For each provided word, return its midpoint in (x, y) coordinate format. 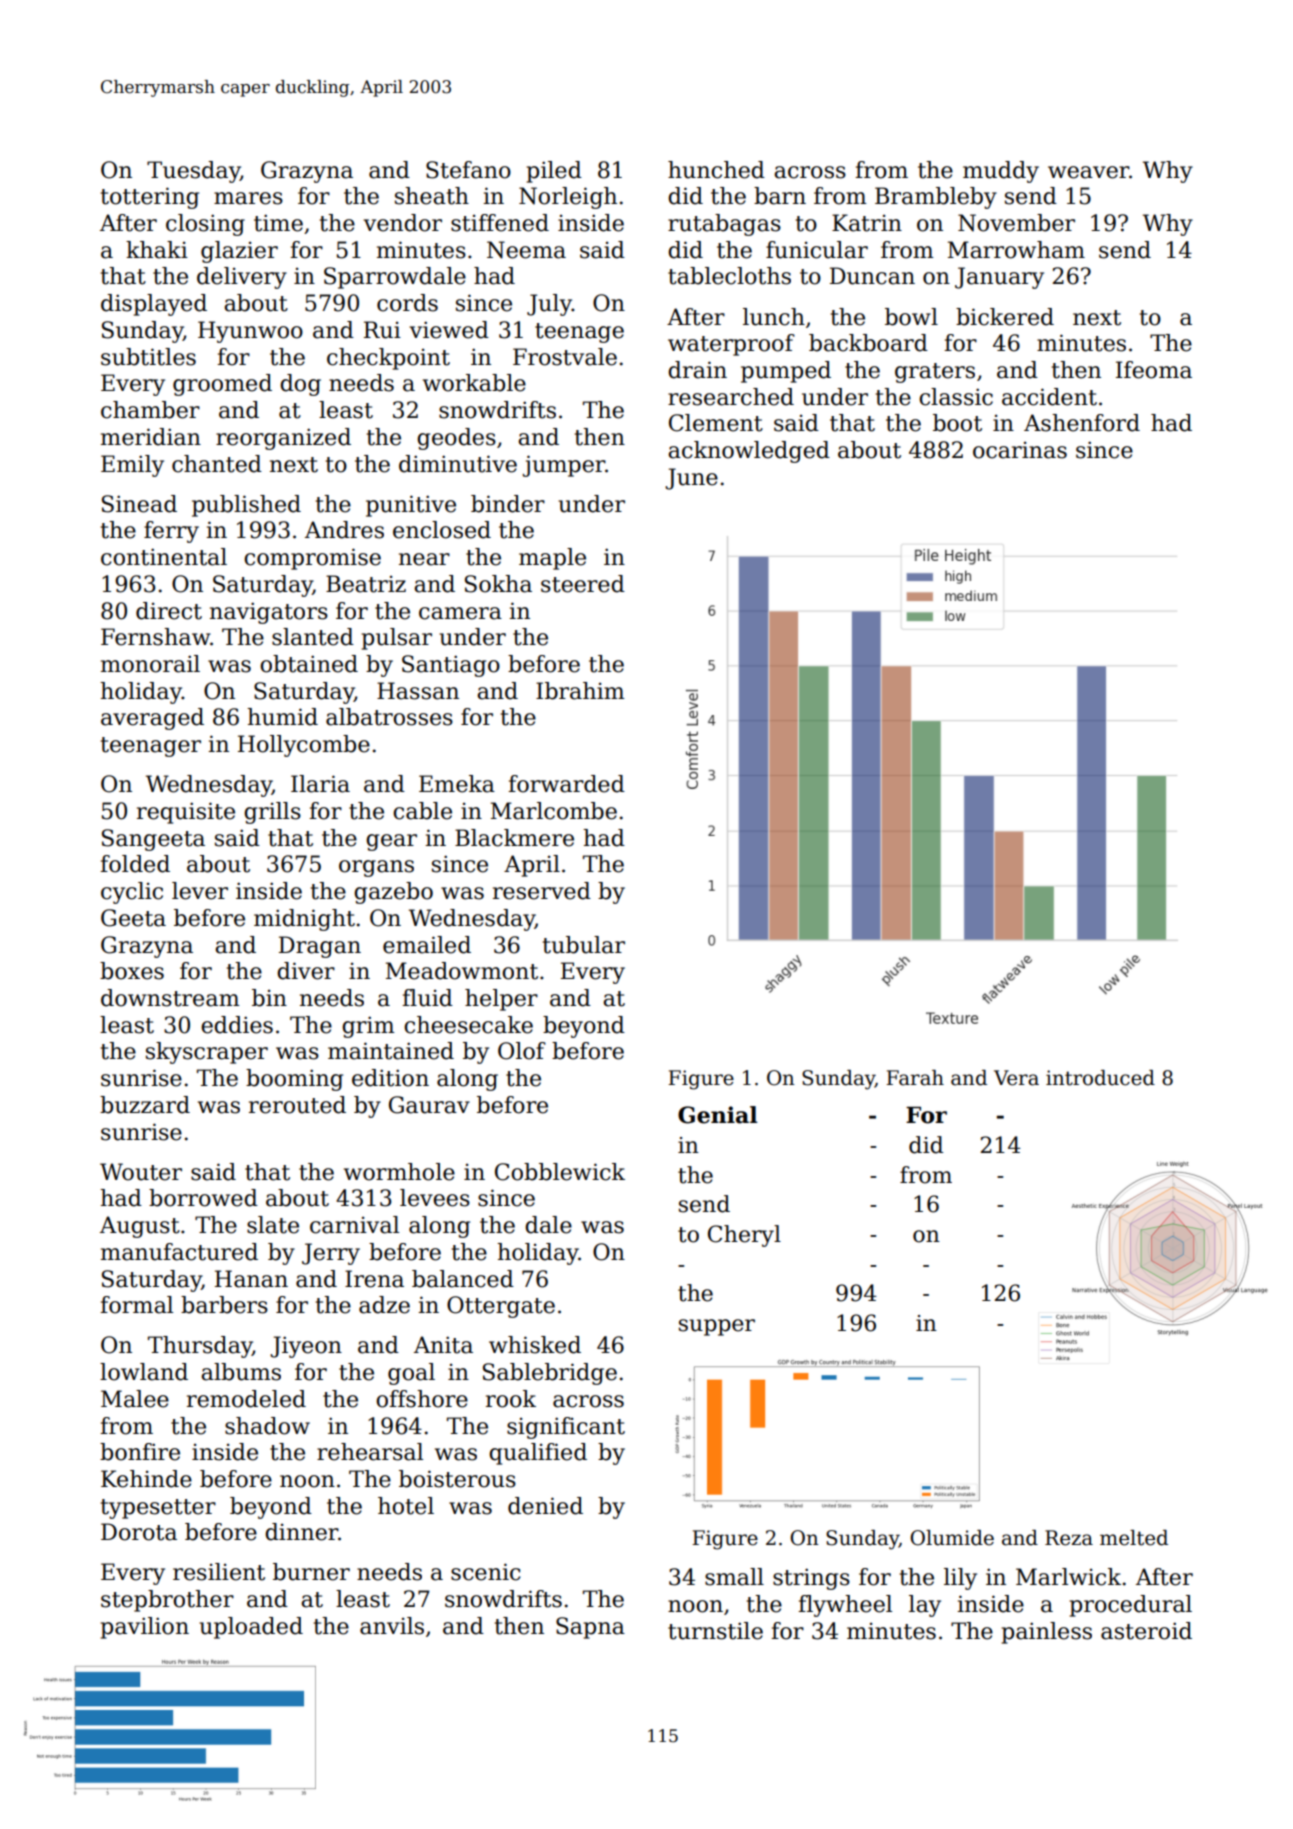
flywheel (845, 1606)
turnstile (715, 1631)
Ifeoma (1154, 370)
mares (248, 198)
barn (780, 196)
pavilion (145, 1628)
